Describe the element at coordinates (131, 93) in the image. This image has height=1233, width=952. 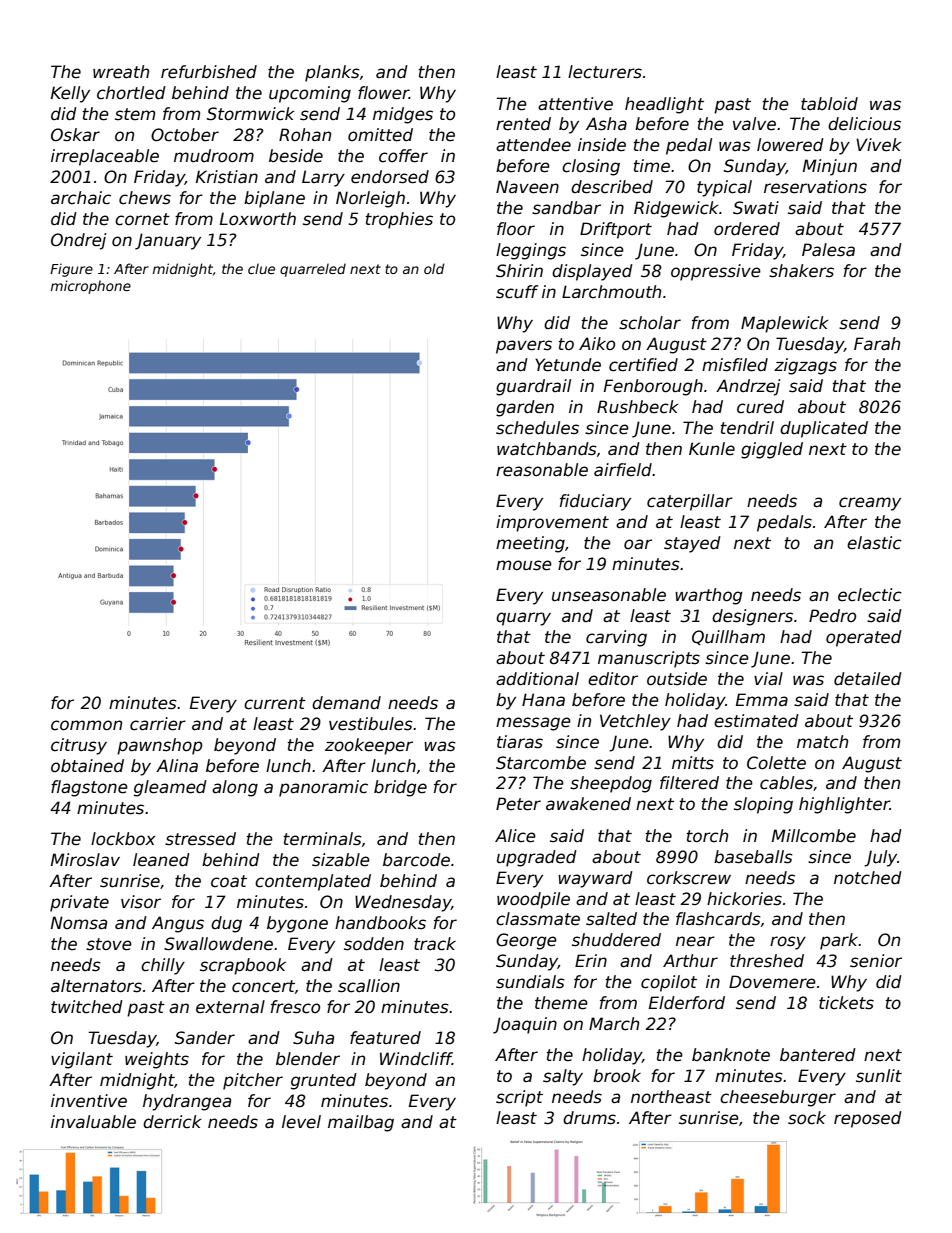
I see `chortled` at that location.
